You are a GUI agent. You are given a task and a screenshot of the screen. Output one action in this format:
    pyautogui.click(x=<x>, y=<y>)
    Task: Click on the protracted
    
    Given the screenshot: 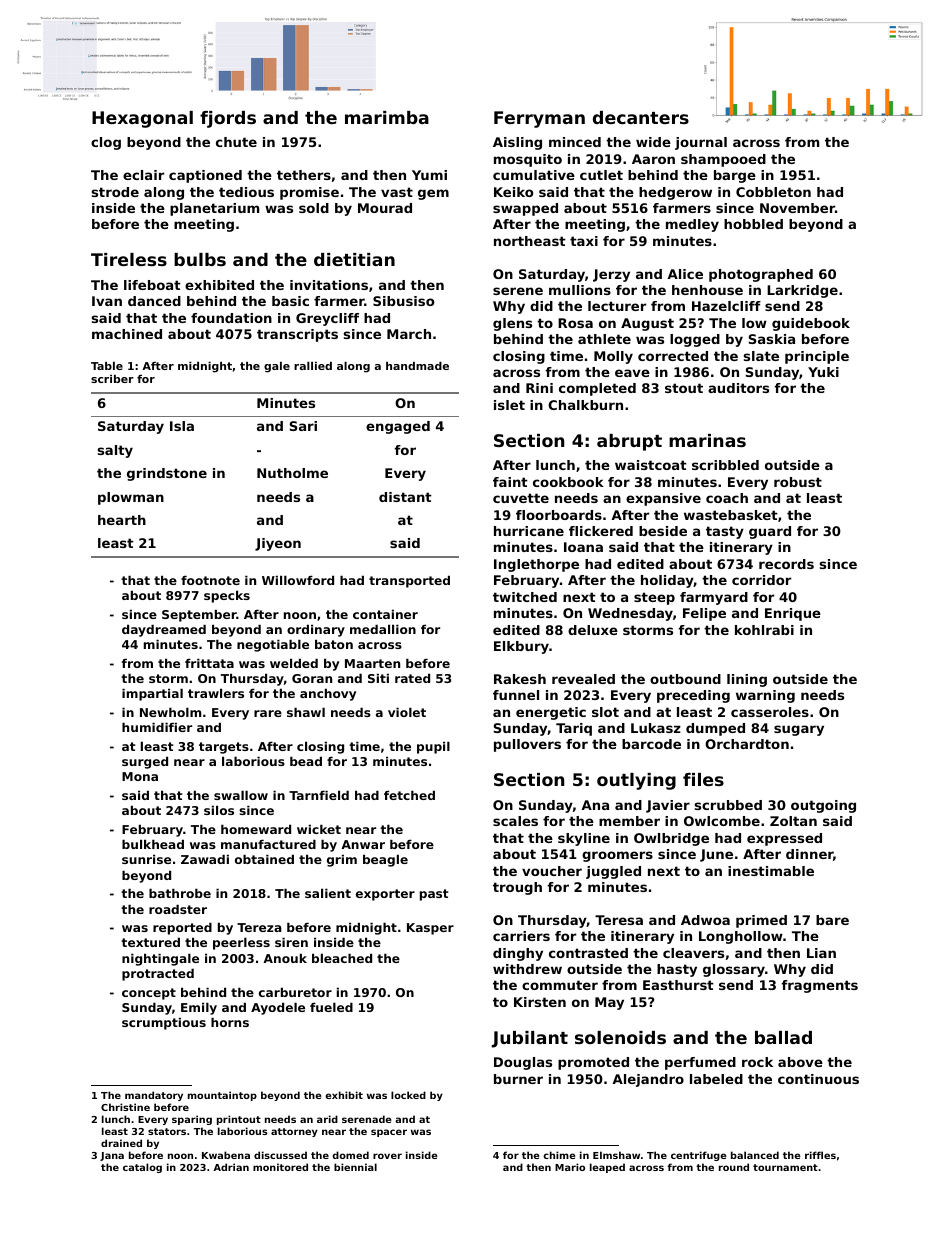 What is the action you would take?
    pyautogui.click(x=158, y=974)
